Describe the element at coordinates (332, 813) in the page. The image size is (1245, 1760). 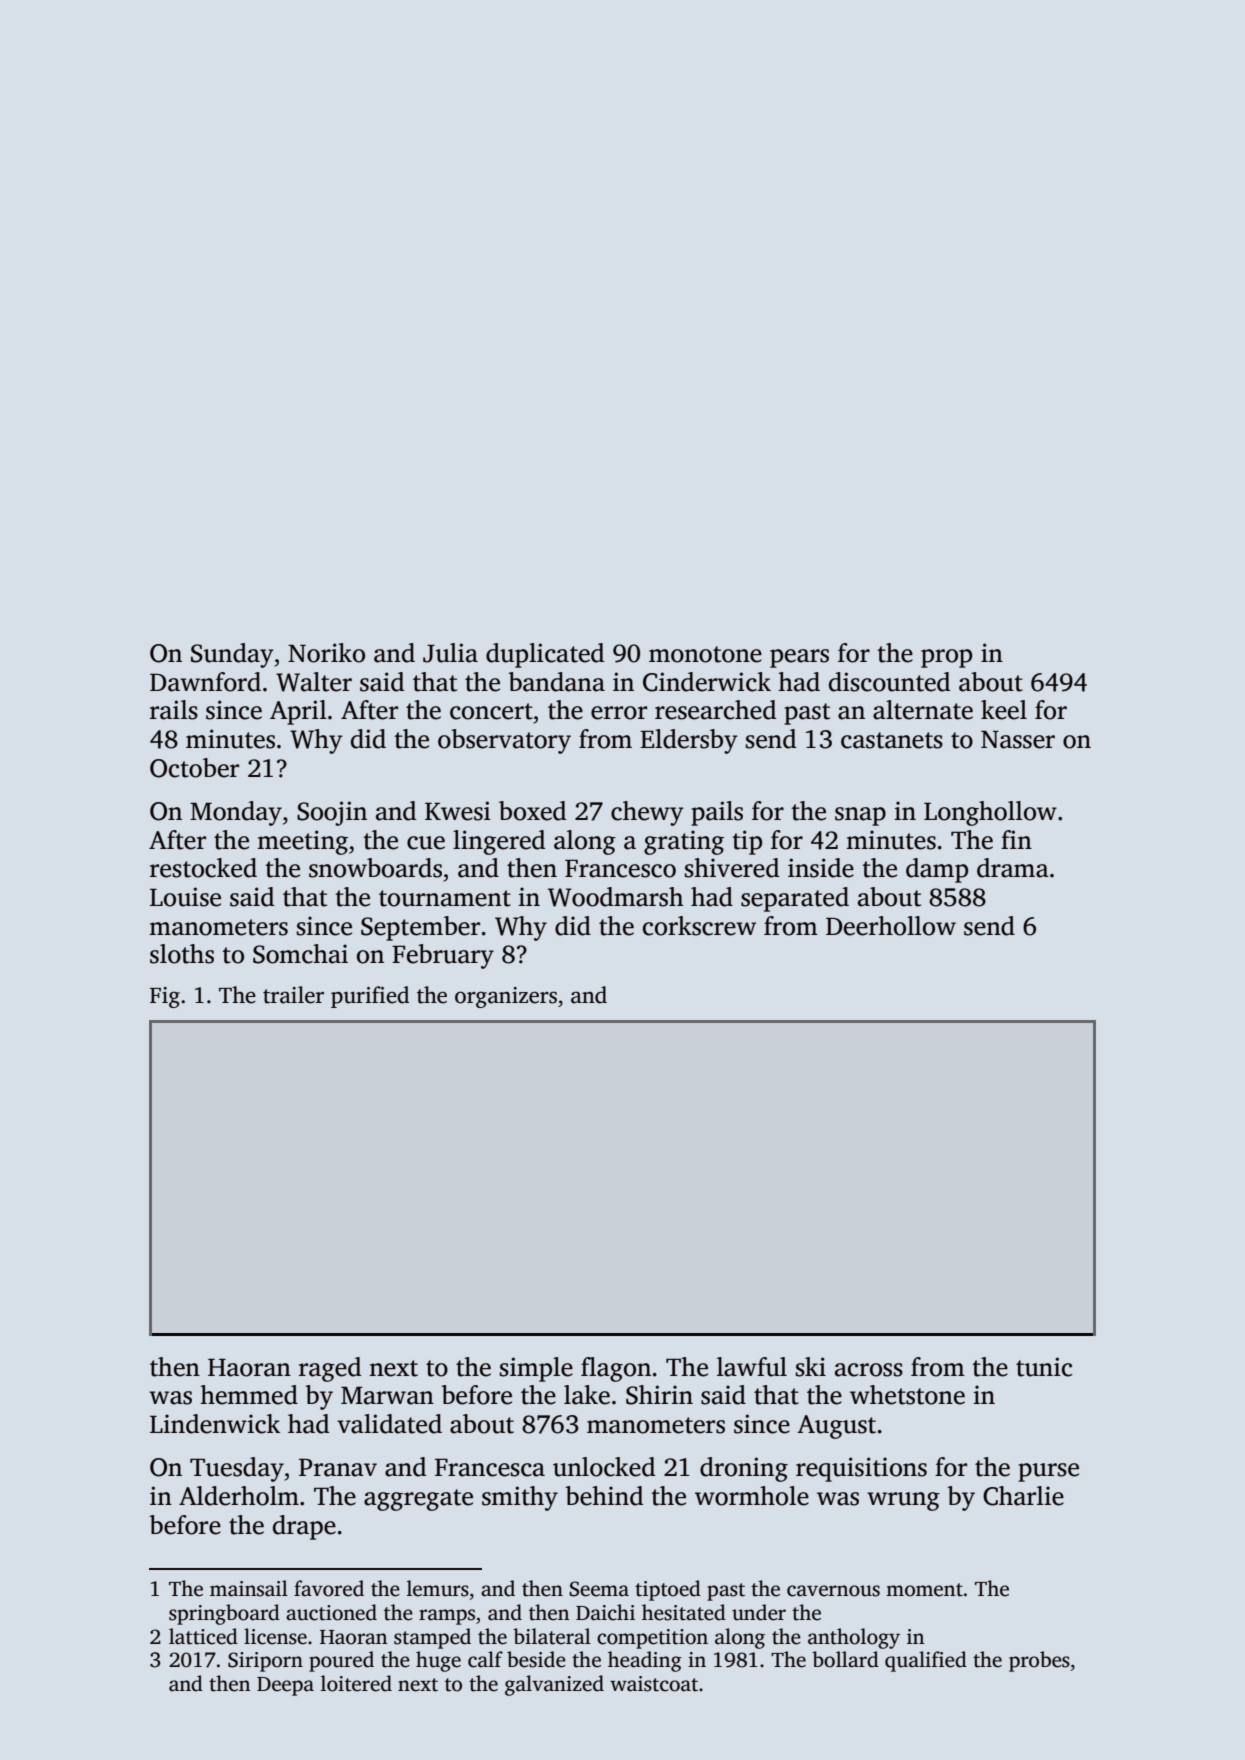
I see `Soojin` at that location.
